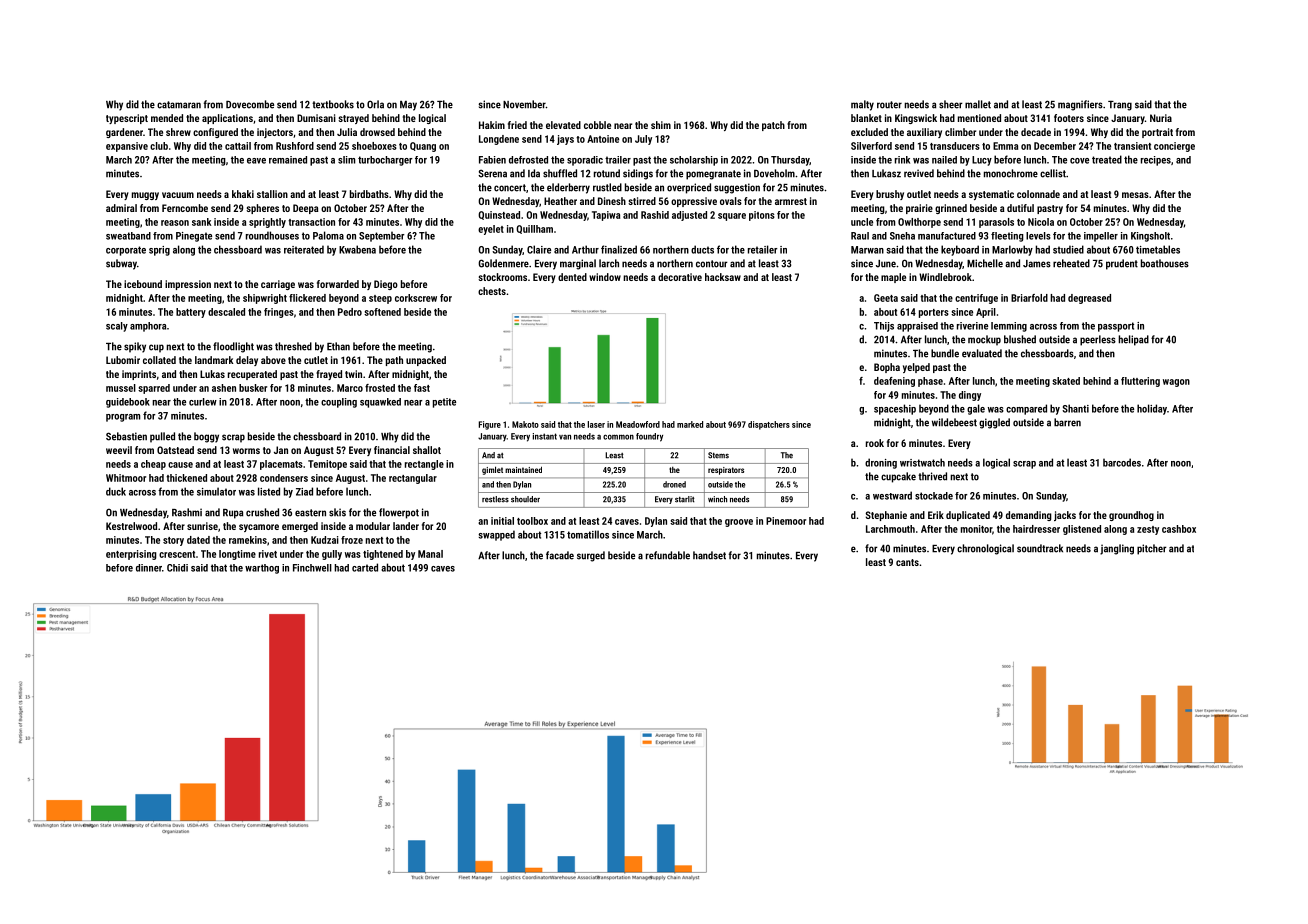  I want to click on window, so click(605, 277).
